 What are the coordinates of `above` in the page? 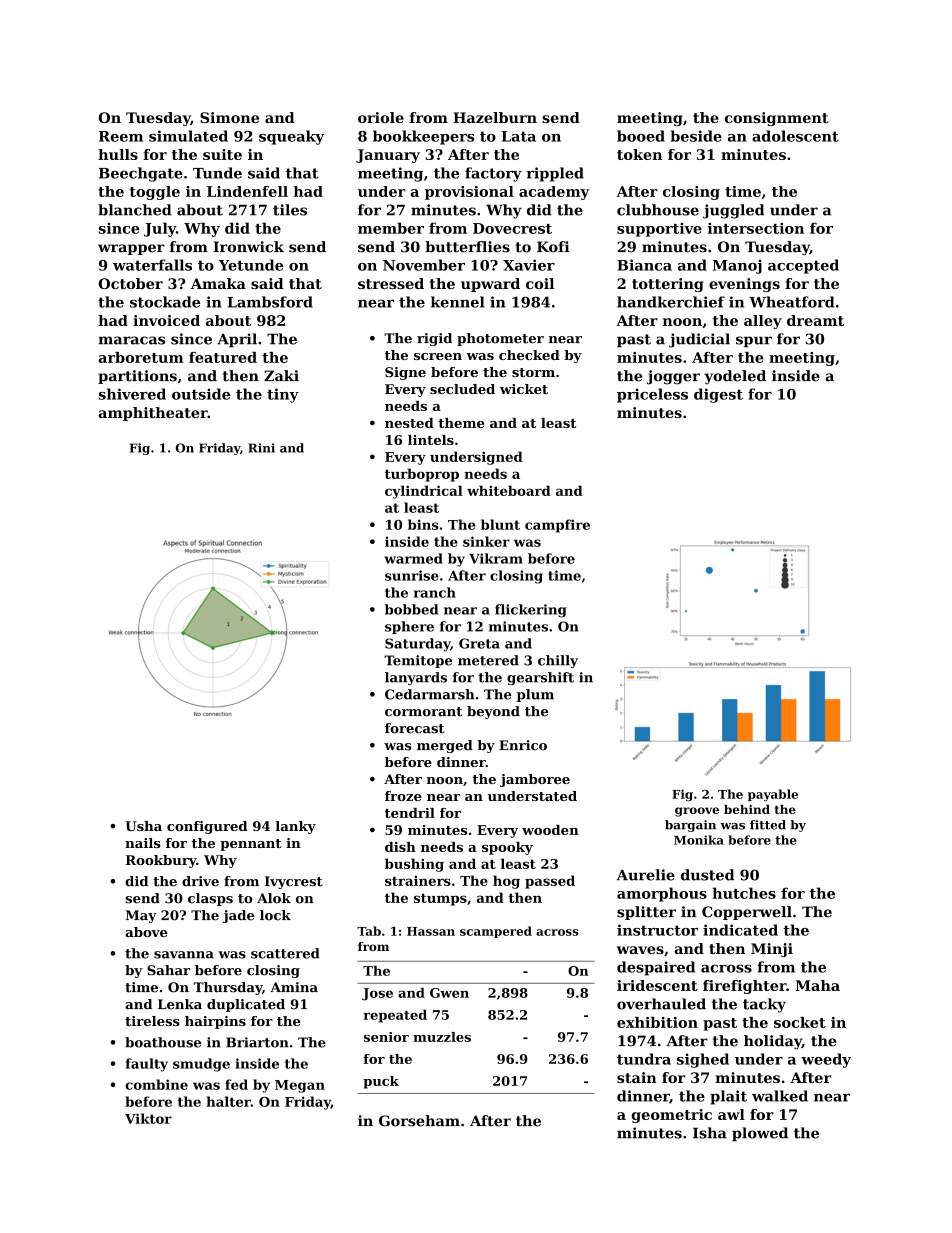 It's located at (146, 932).
